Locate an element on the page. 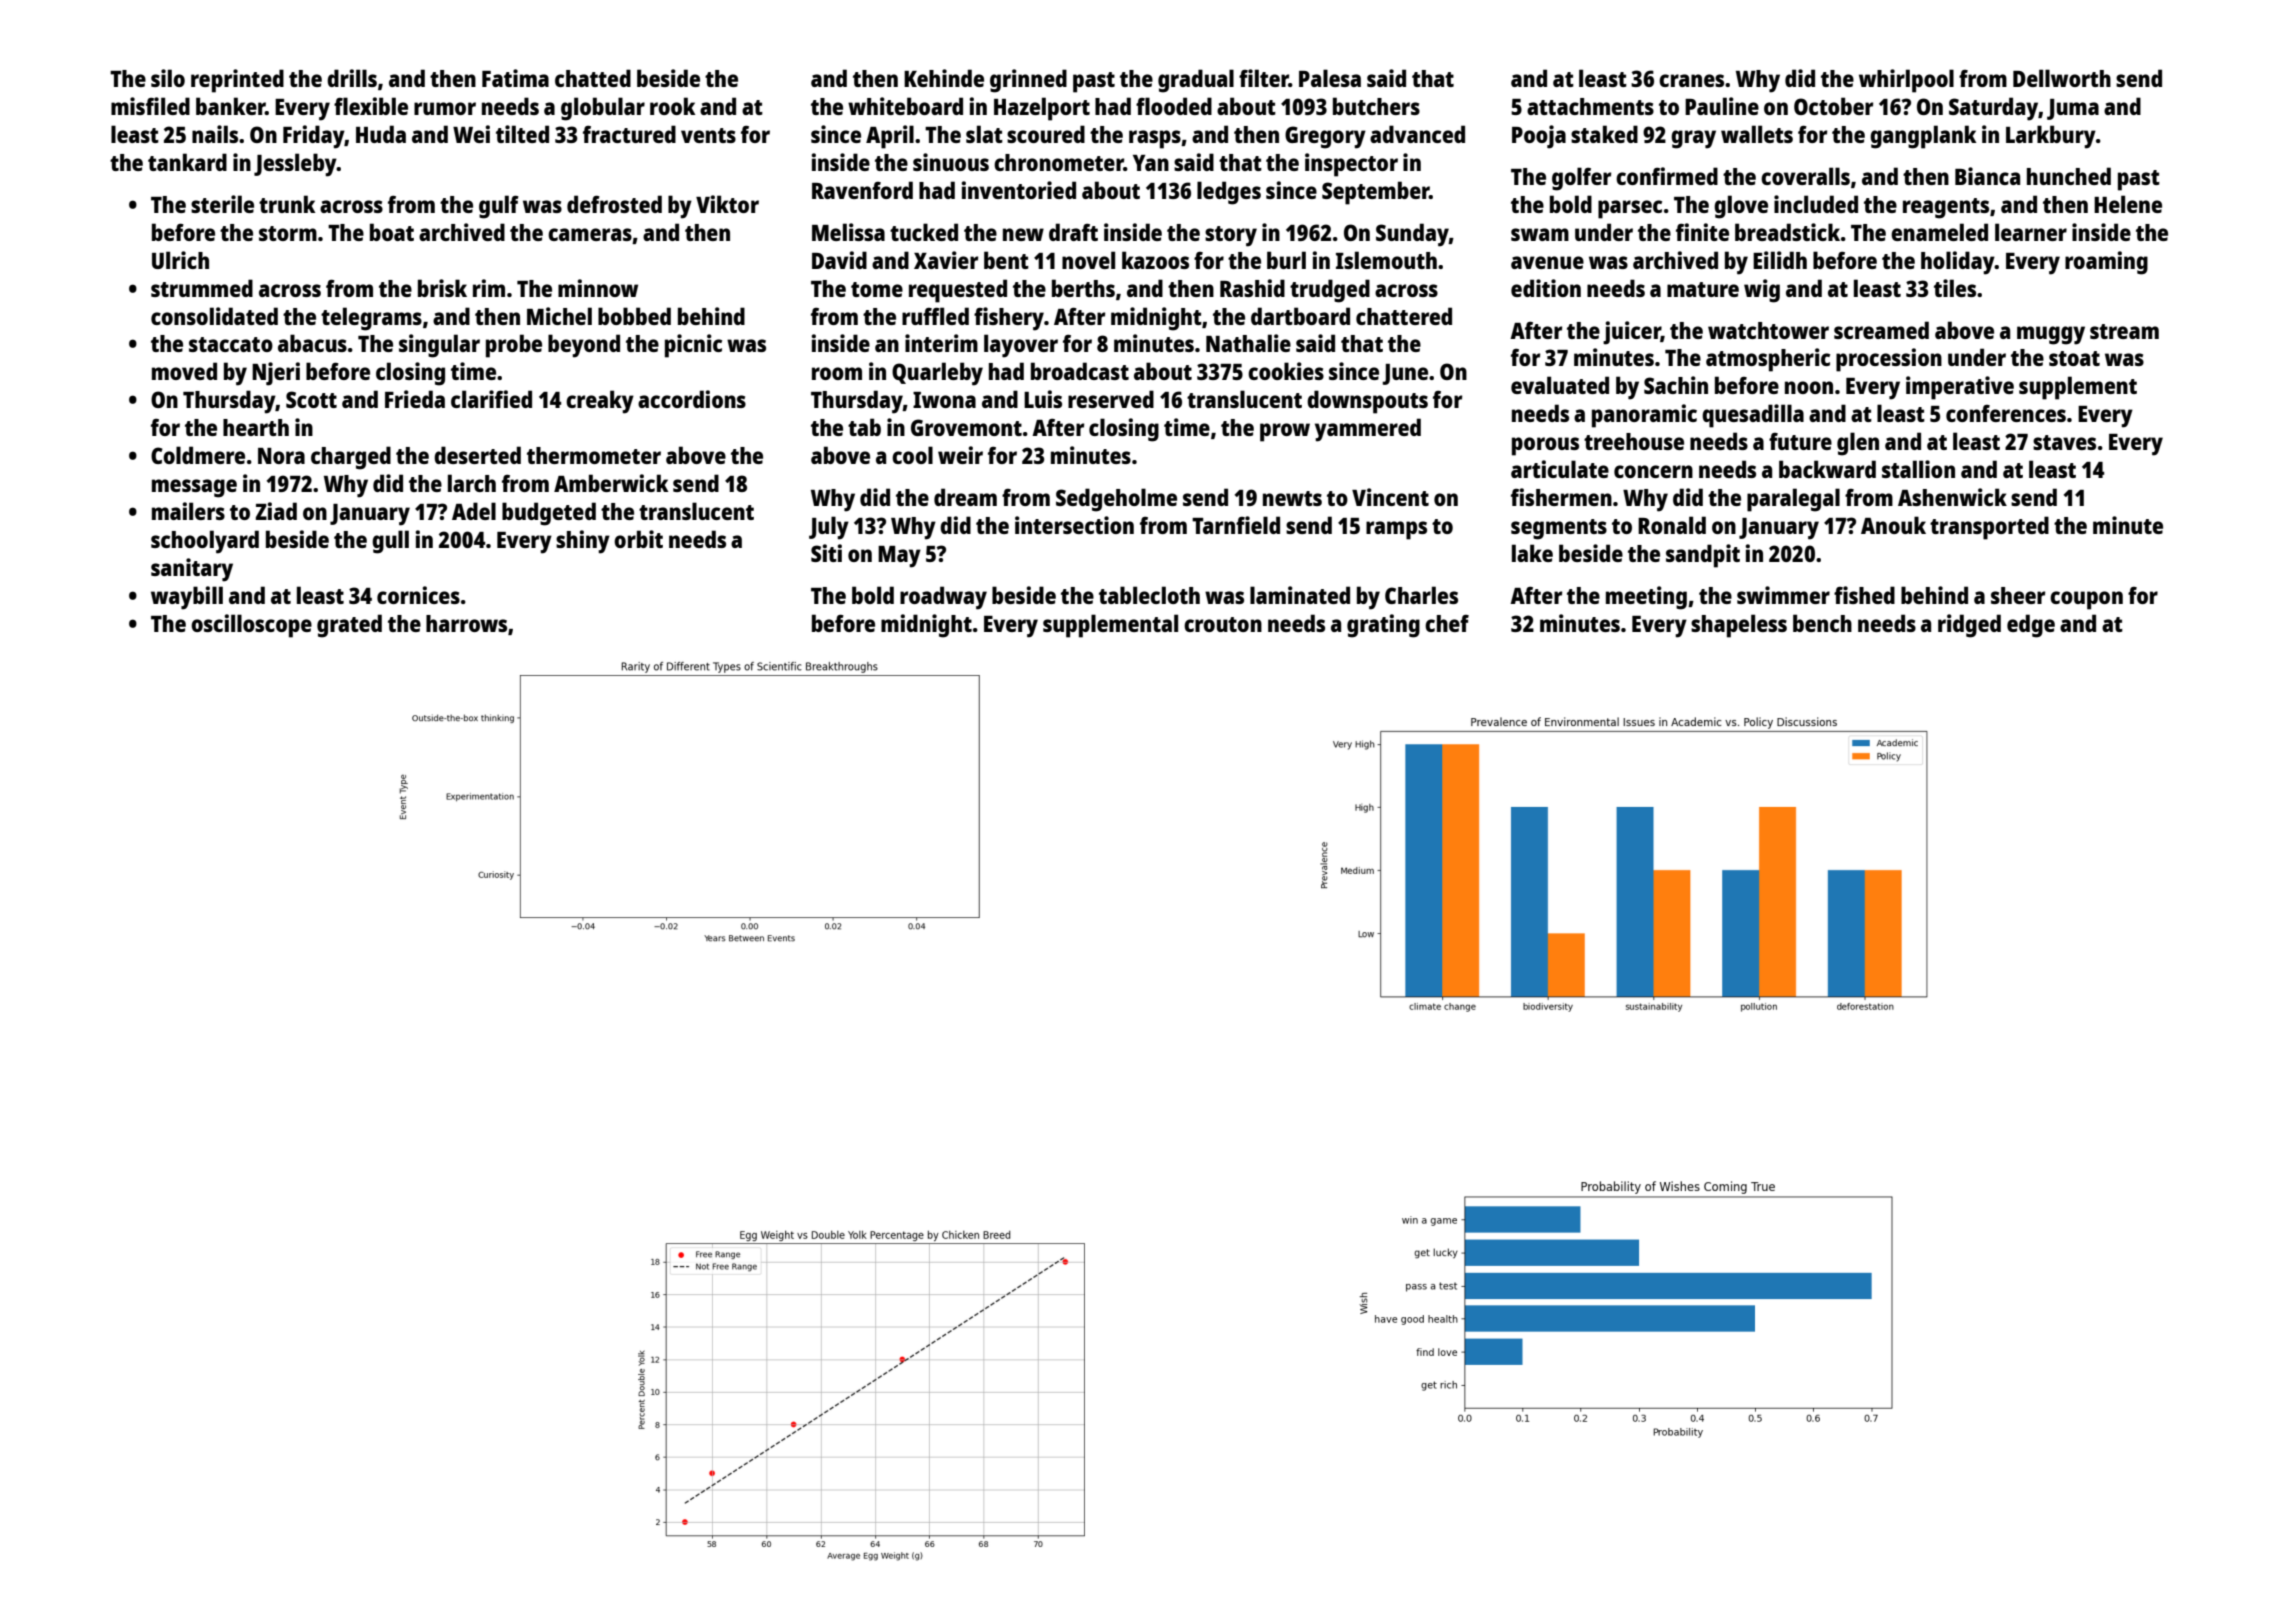  stream is located at coordinates (2124, 331).
